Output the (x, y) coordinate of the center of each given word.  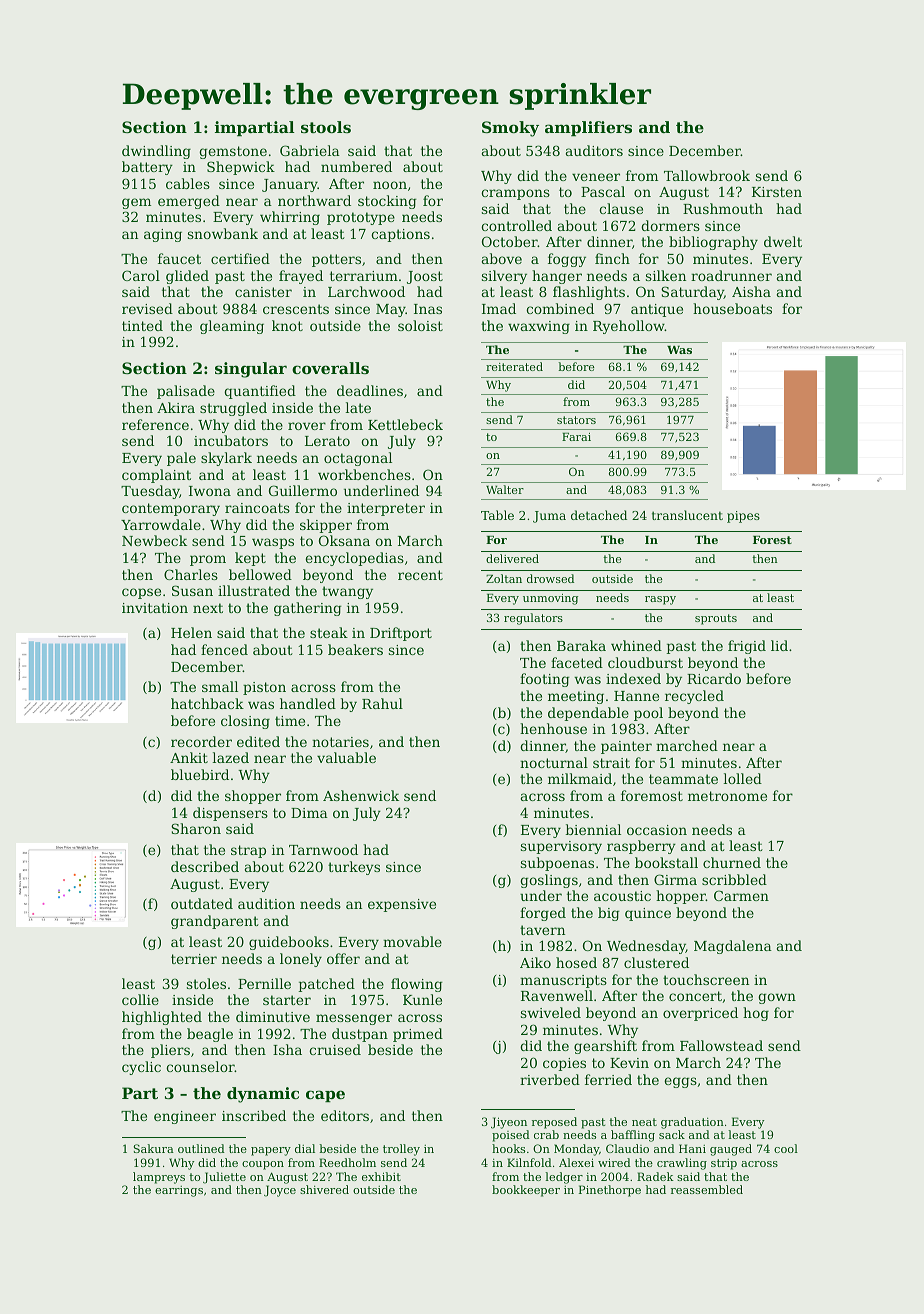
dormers (670, 225)
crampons (515, 194)
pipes (743, 517)
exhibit (381, 1176)
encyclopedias (354, 559)
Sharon (196, 828)
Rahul (382, 703)
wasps (273, 543)
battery (147, 168)
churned (732, 862)
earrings (179, 1191)
